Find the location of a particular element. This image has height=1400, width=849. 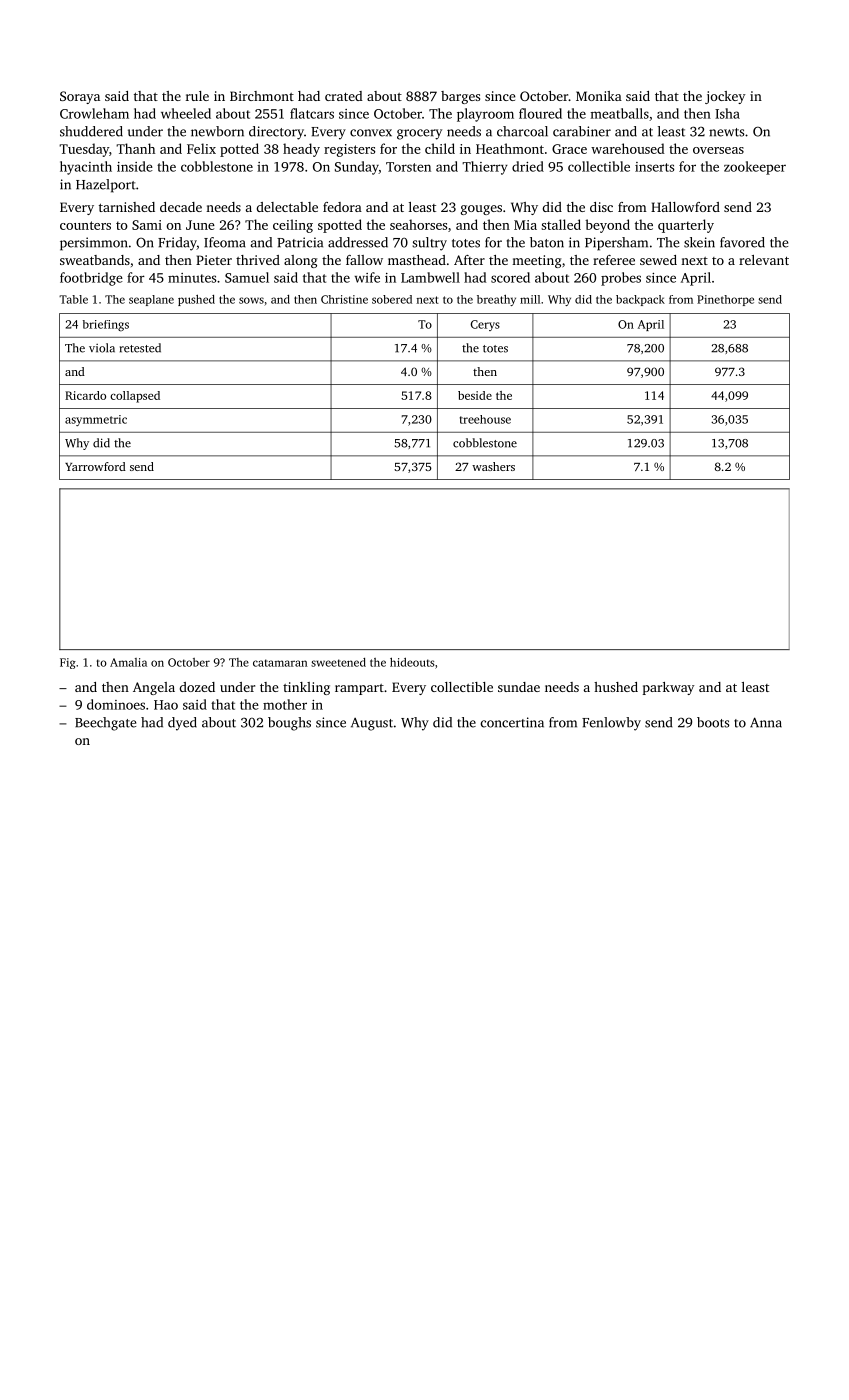

boughs is located at coordinates (289, 724).
